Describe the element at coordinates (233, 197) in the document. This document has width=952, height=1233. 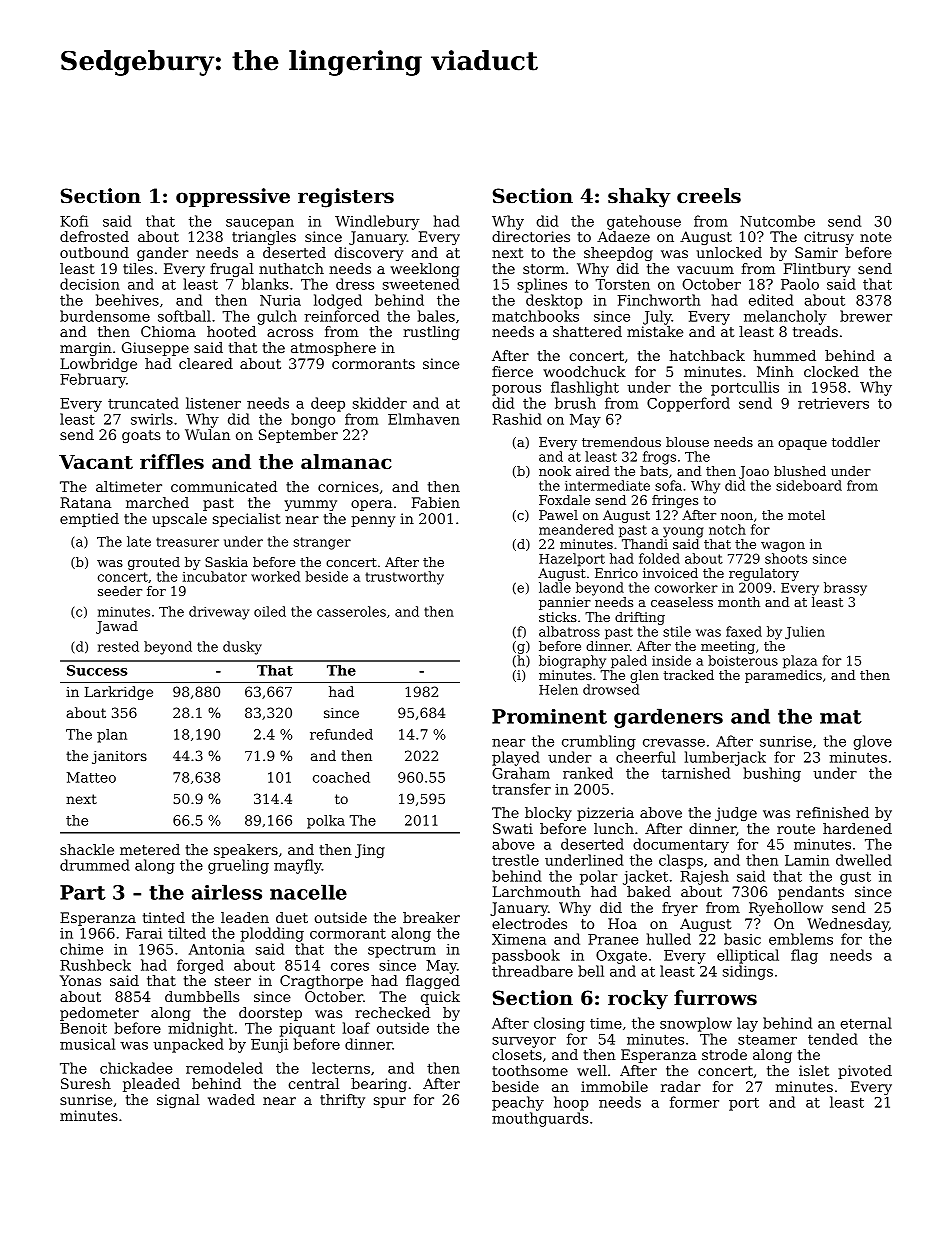
I see `oppressive` at that location.
